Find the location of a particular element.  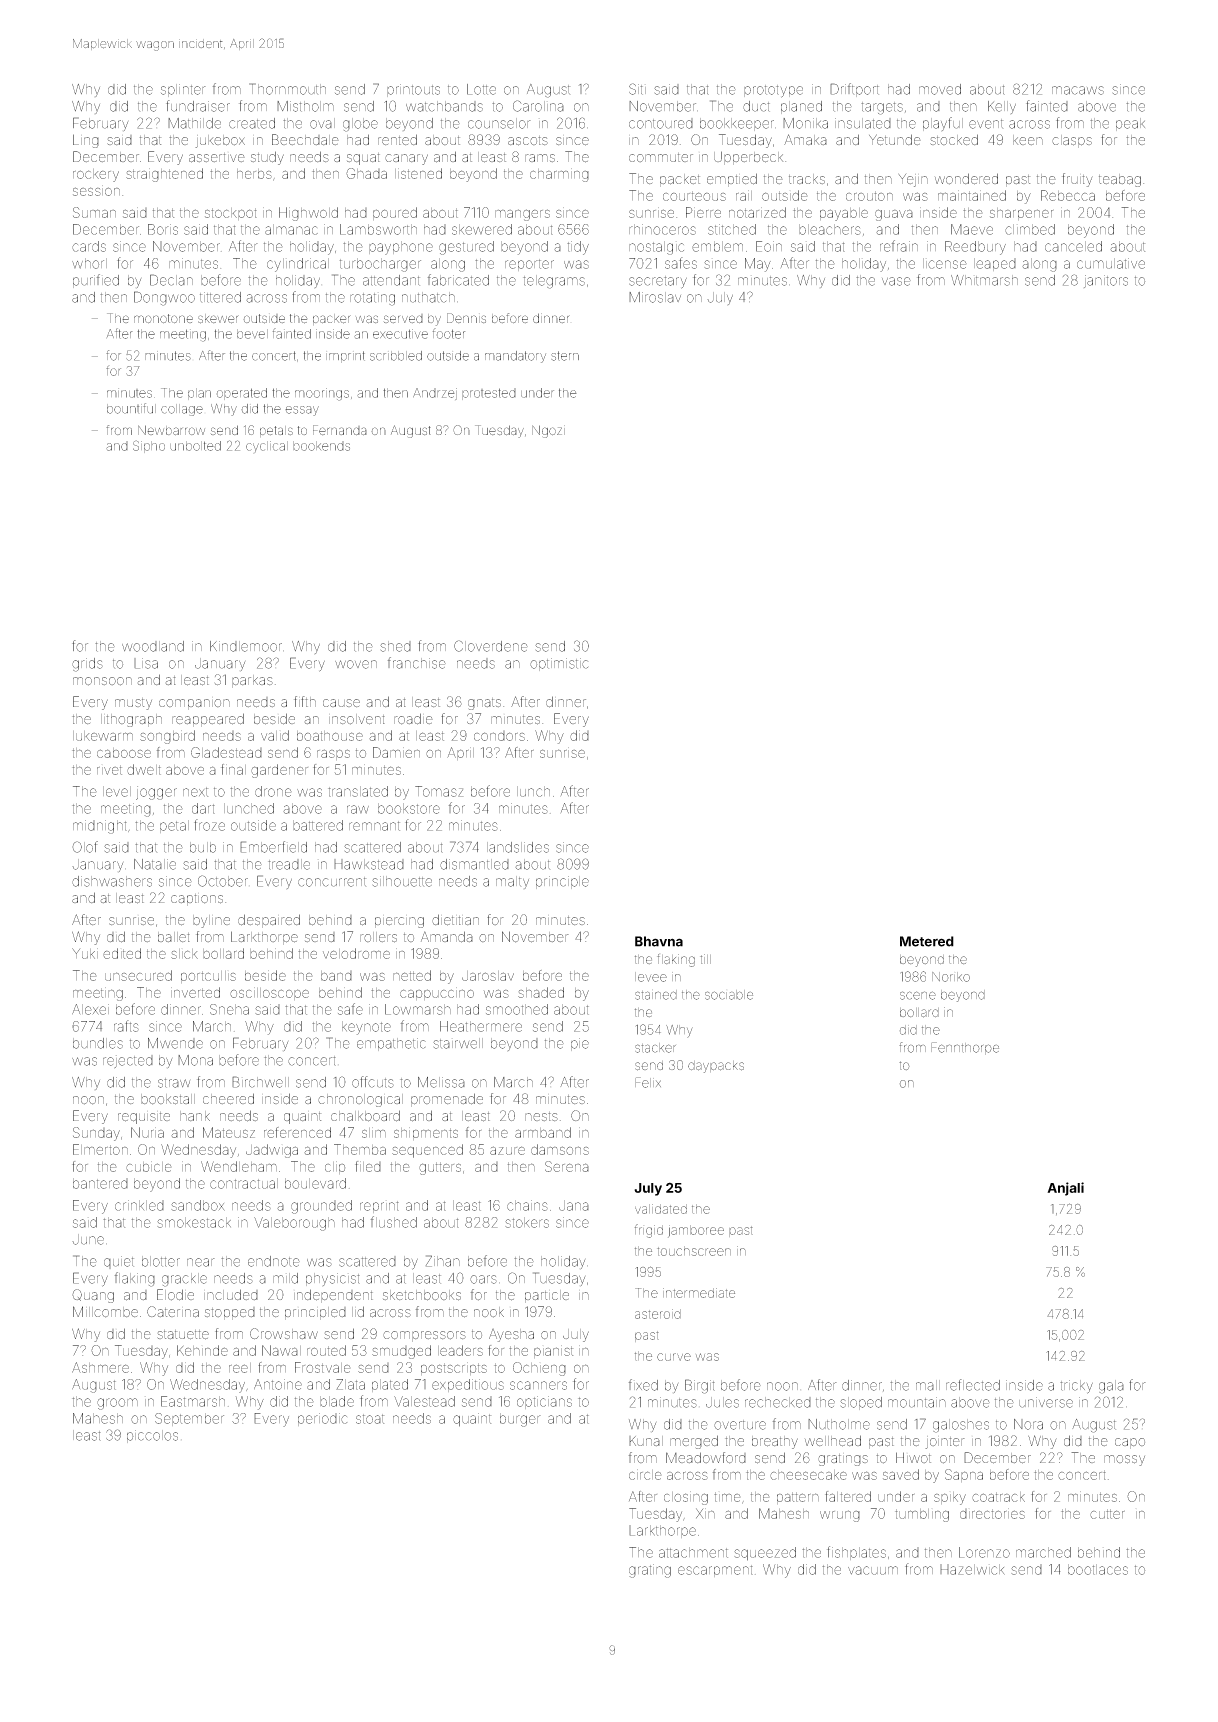

piccolos is located at coordinates (152, 1436).
